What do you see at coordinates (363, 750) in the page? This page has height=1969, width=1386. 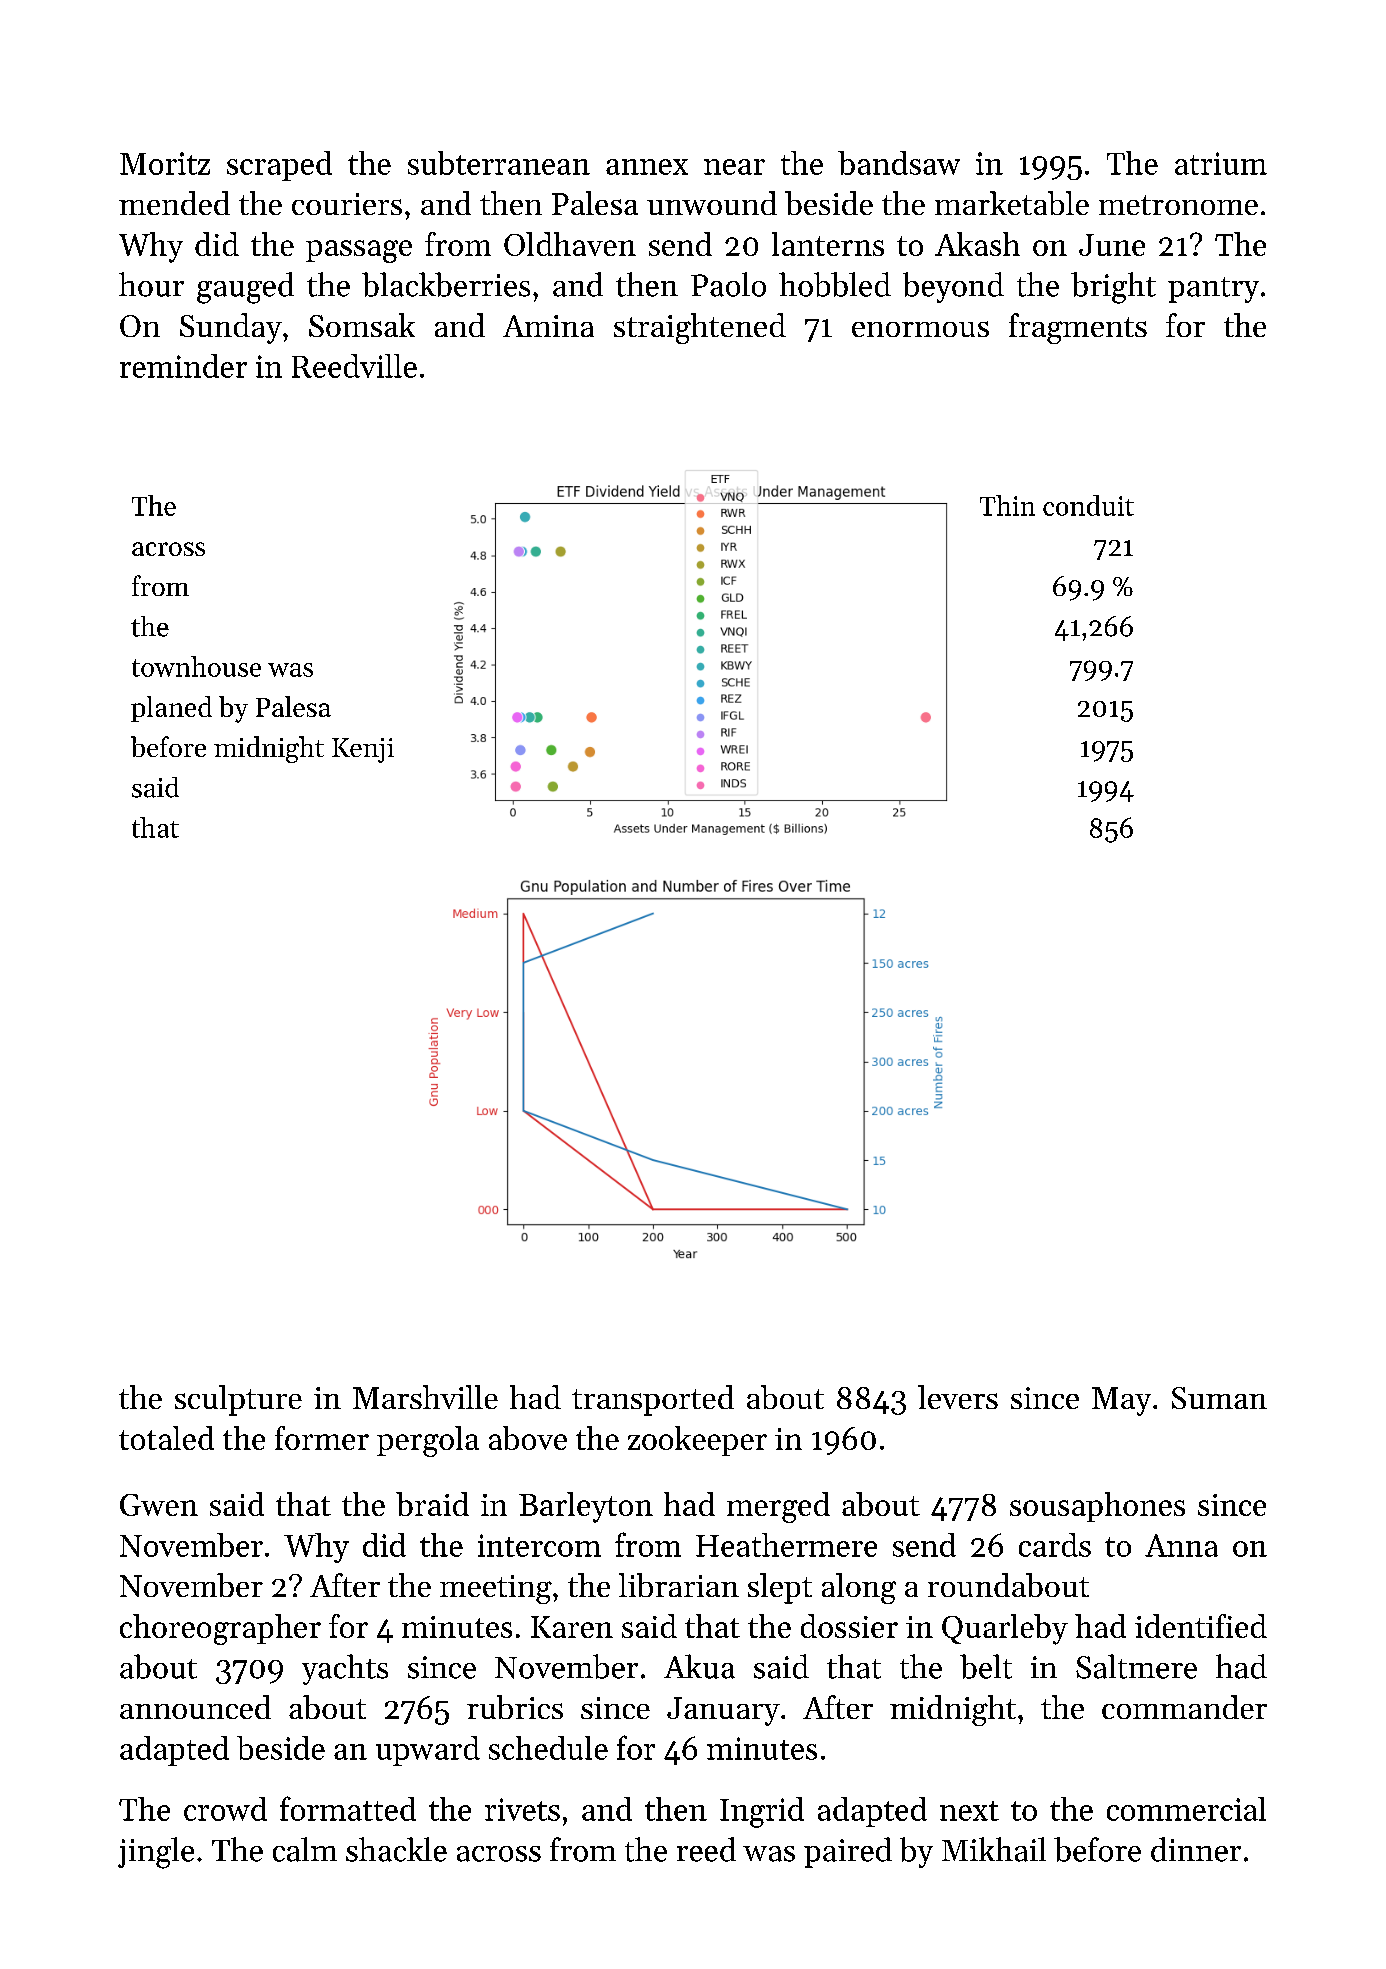 I see `Kenji` at bounding box center [363, 750].
